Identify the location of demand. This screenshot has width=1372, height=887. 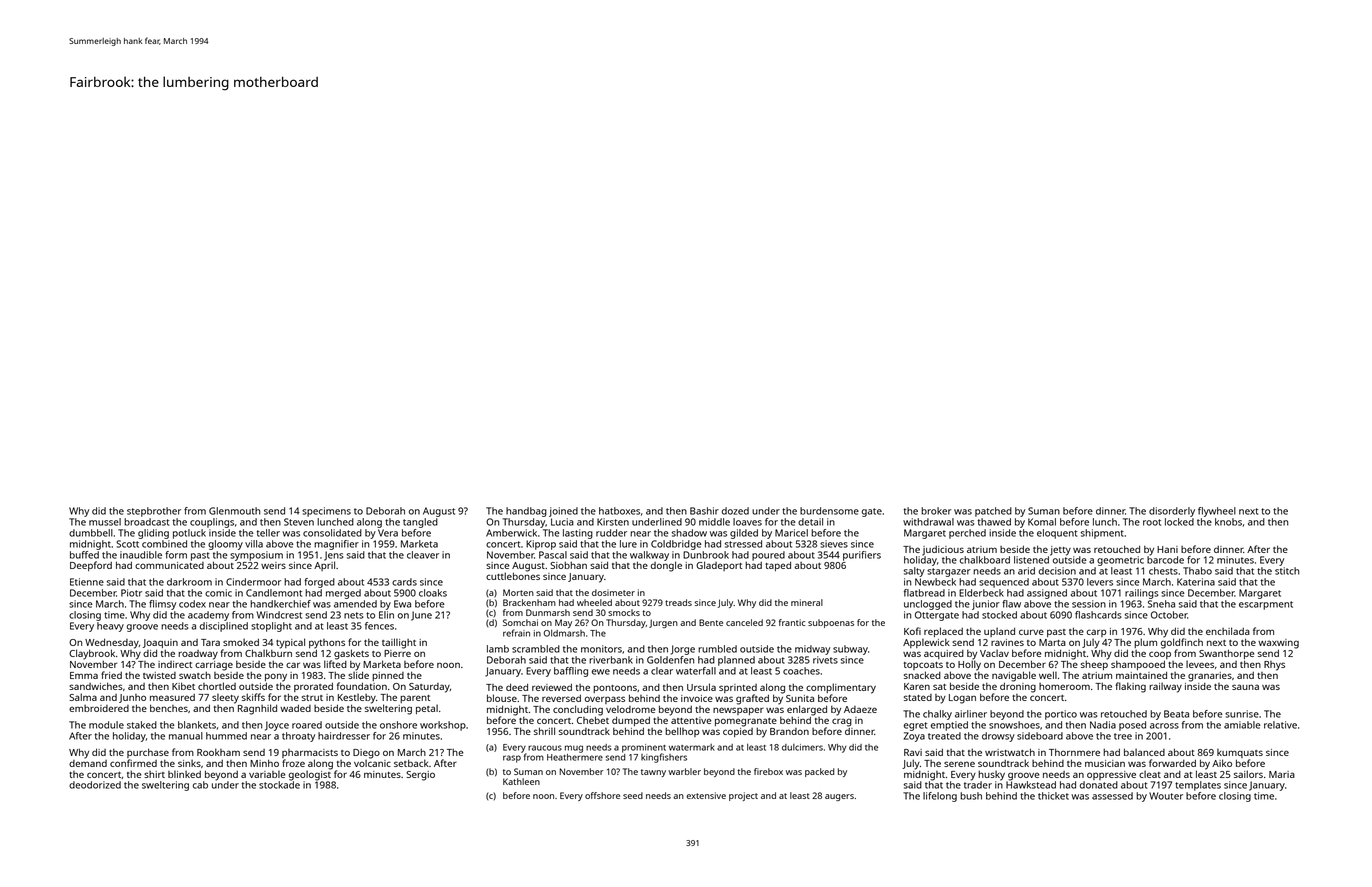
(88, 763).
